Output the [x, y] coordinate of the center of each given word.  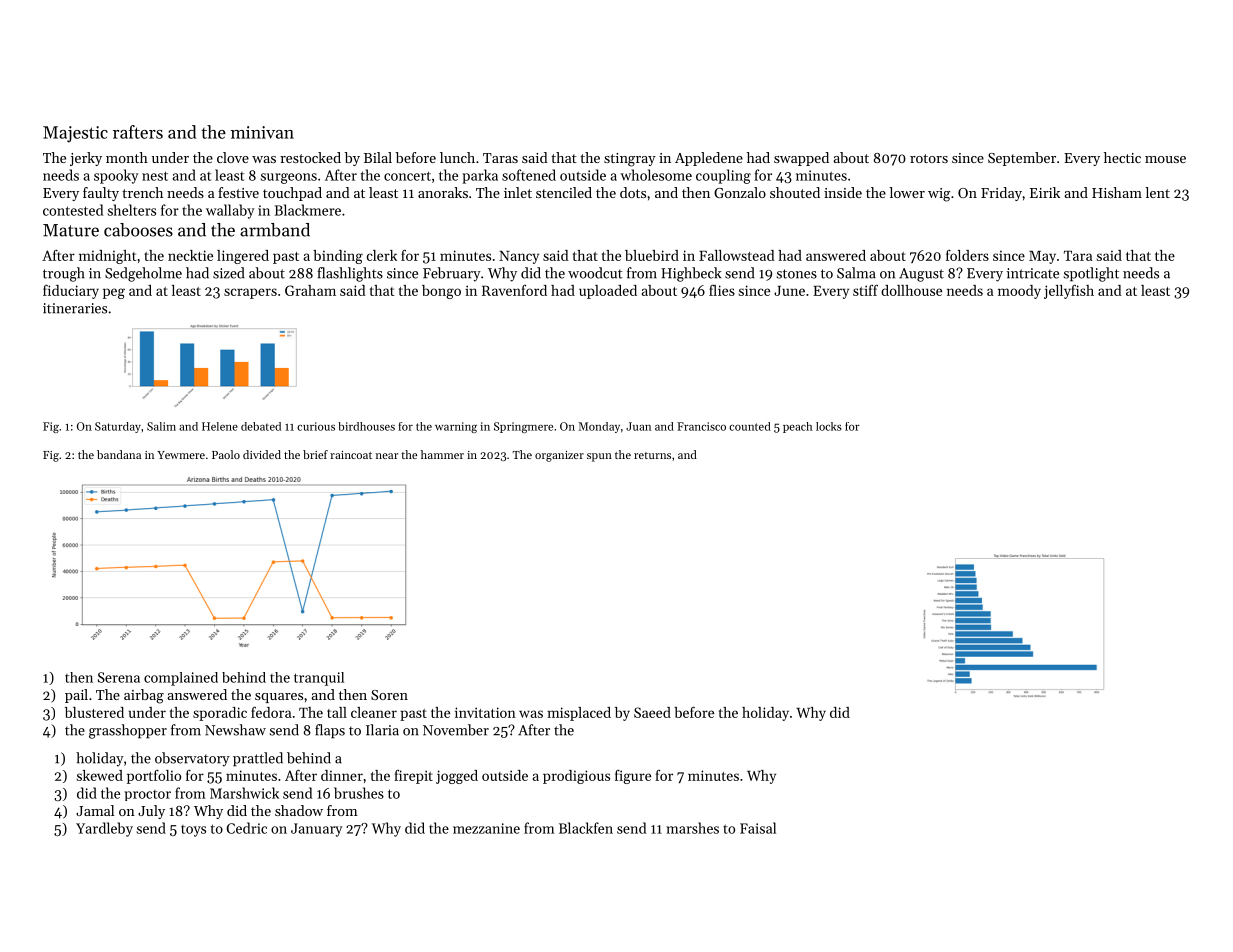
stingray [630, 160]
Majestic [75, 134]
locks [828, 426]
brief [315, 454]
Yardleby [104, 829]
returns [652, 455]
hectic [1122, 157]
